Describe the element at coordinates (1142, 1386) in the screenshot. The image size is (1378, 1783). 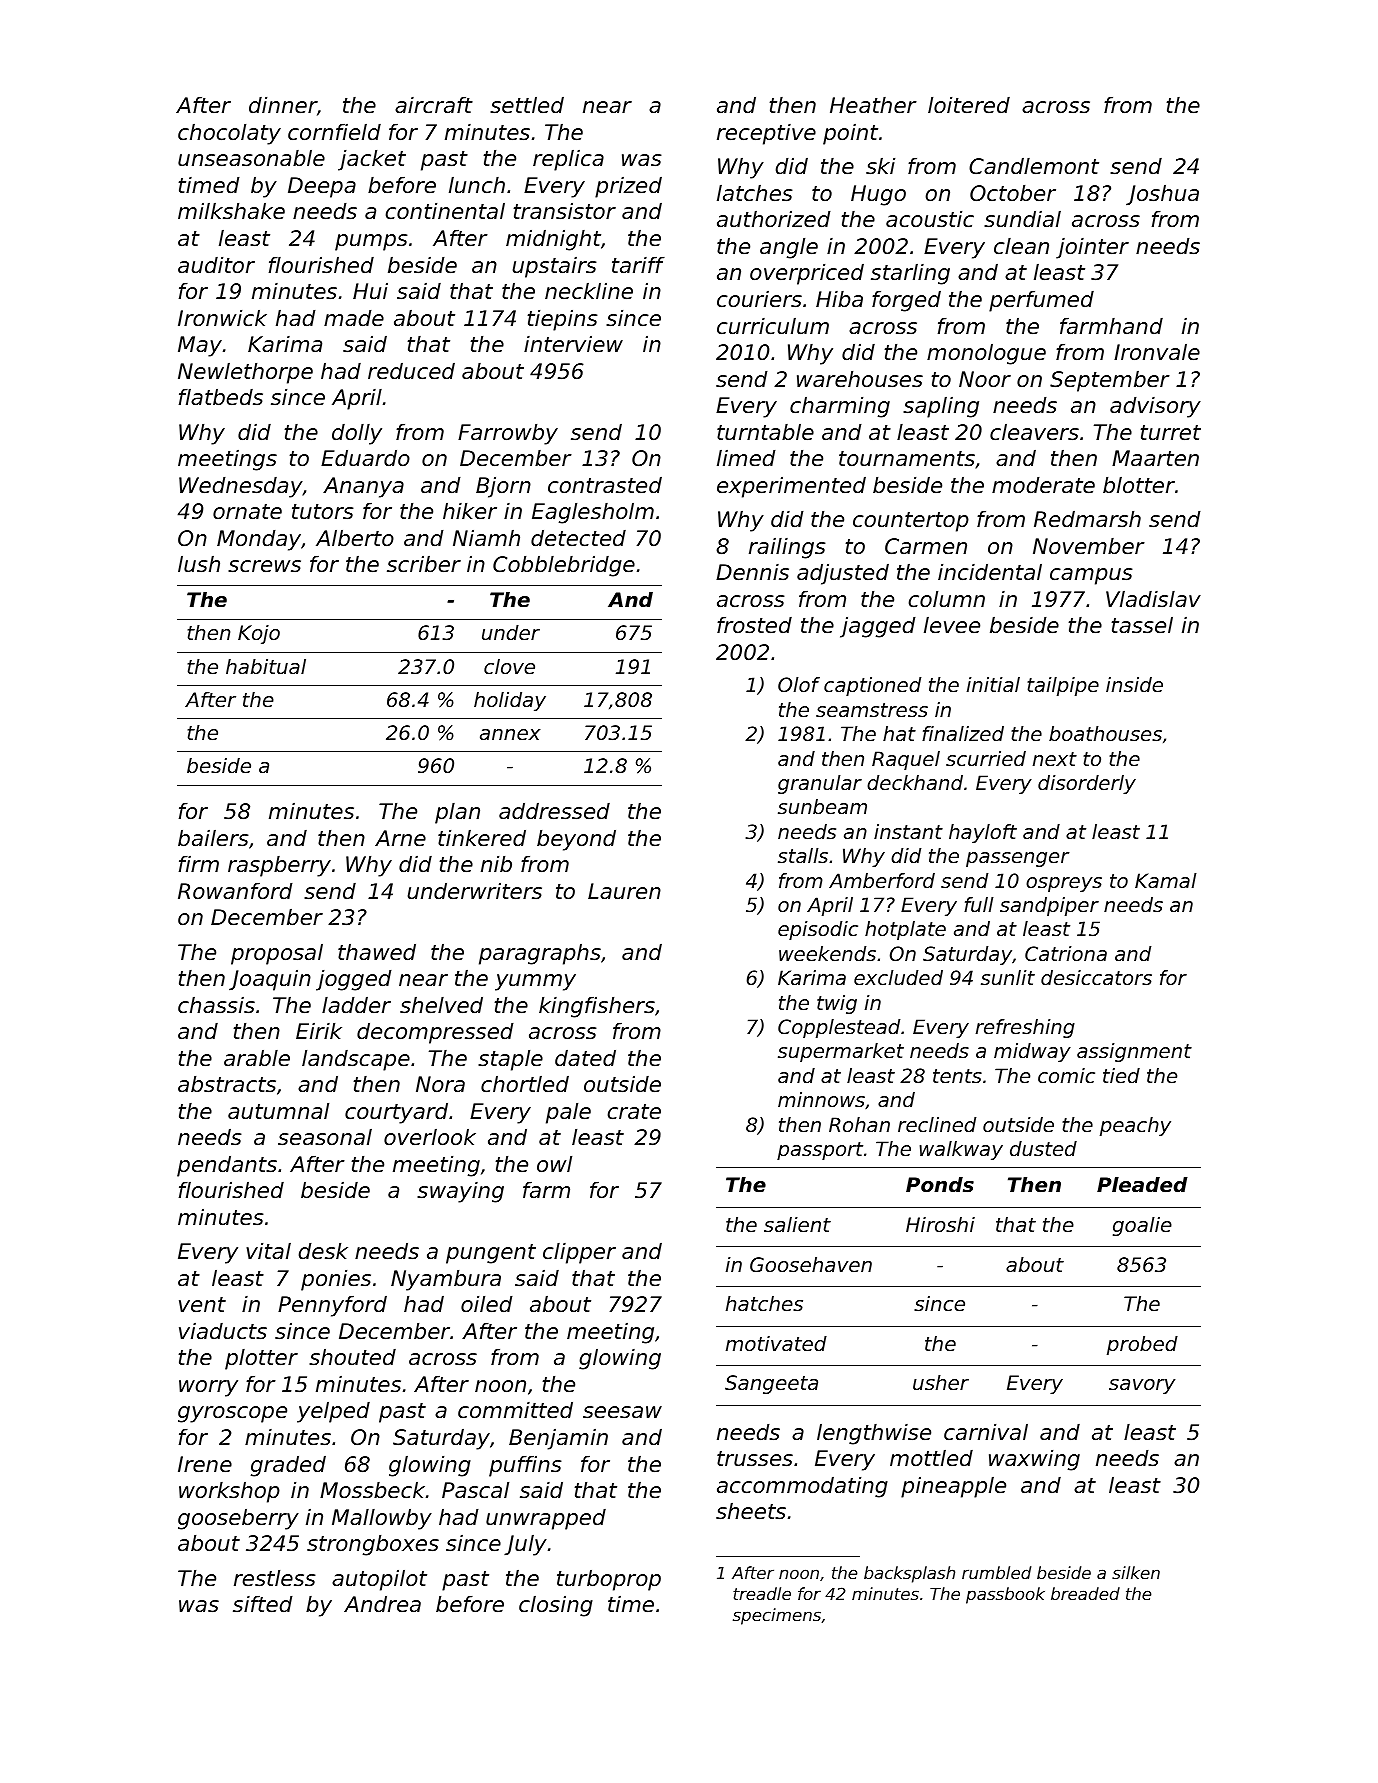
I see `savory` at that location.
